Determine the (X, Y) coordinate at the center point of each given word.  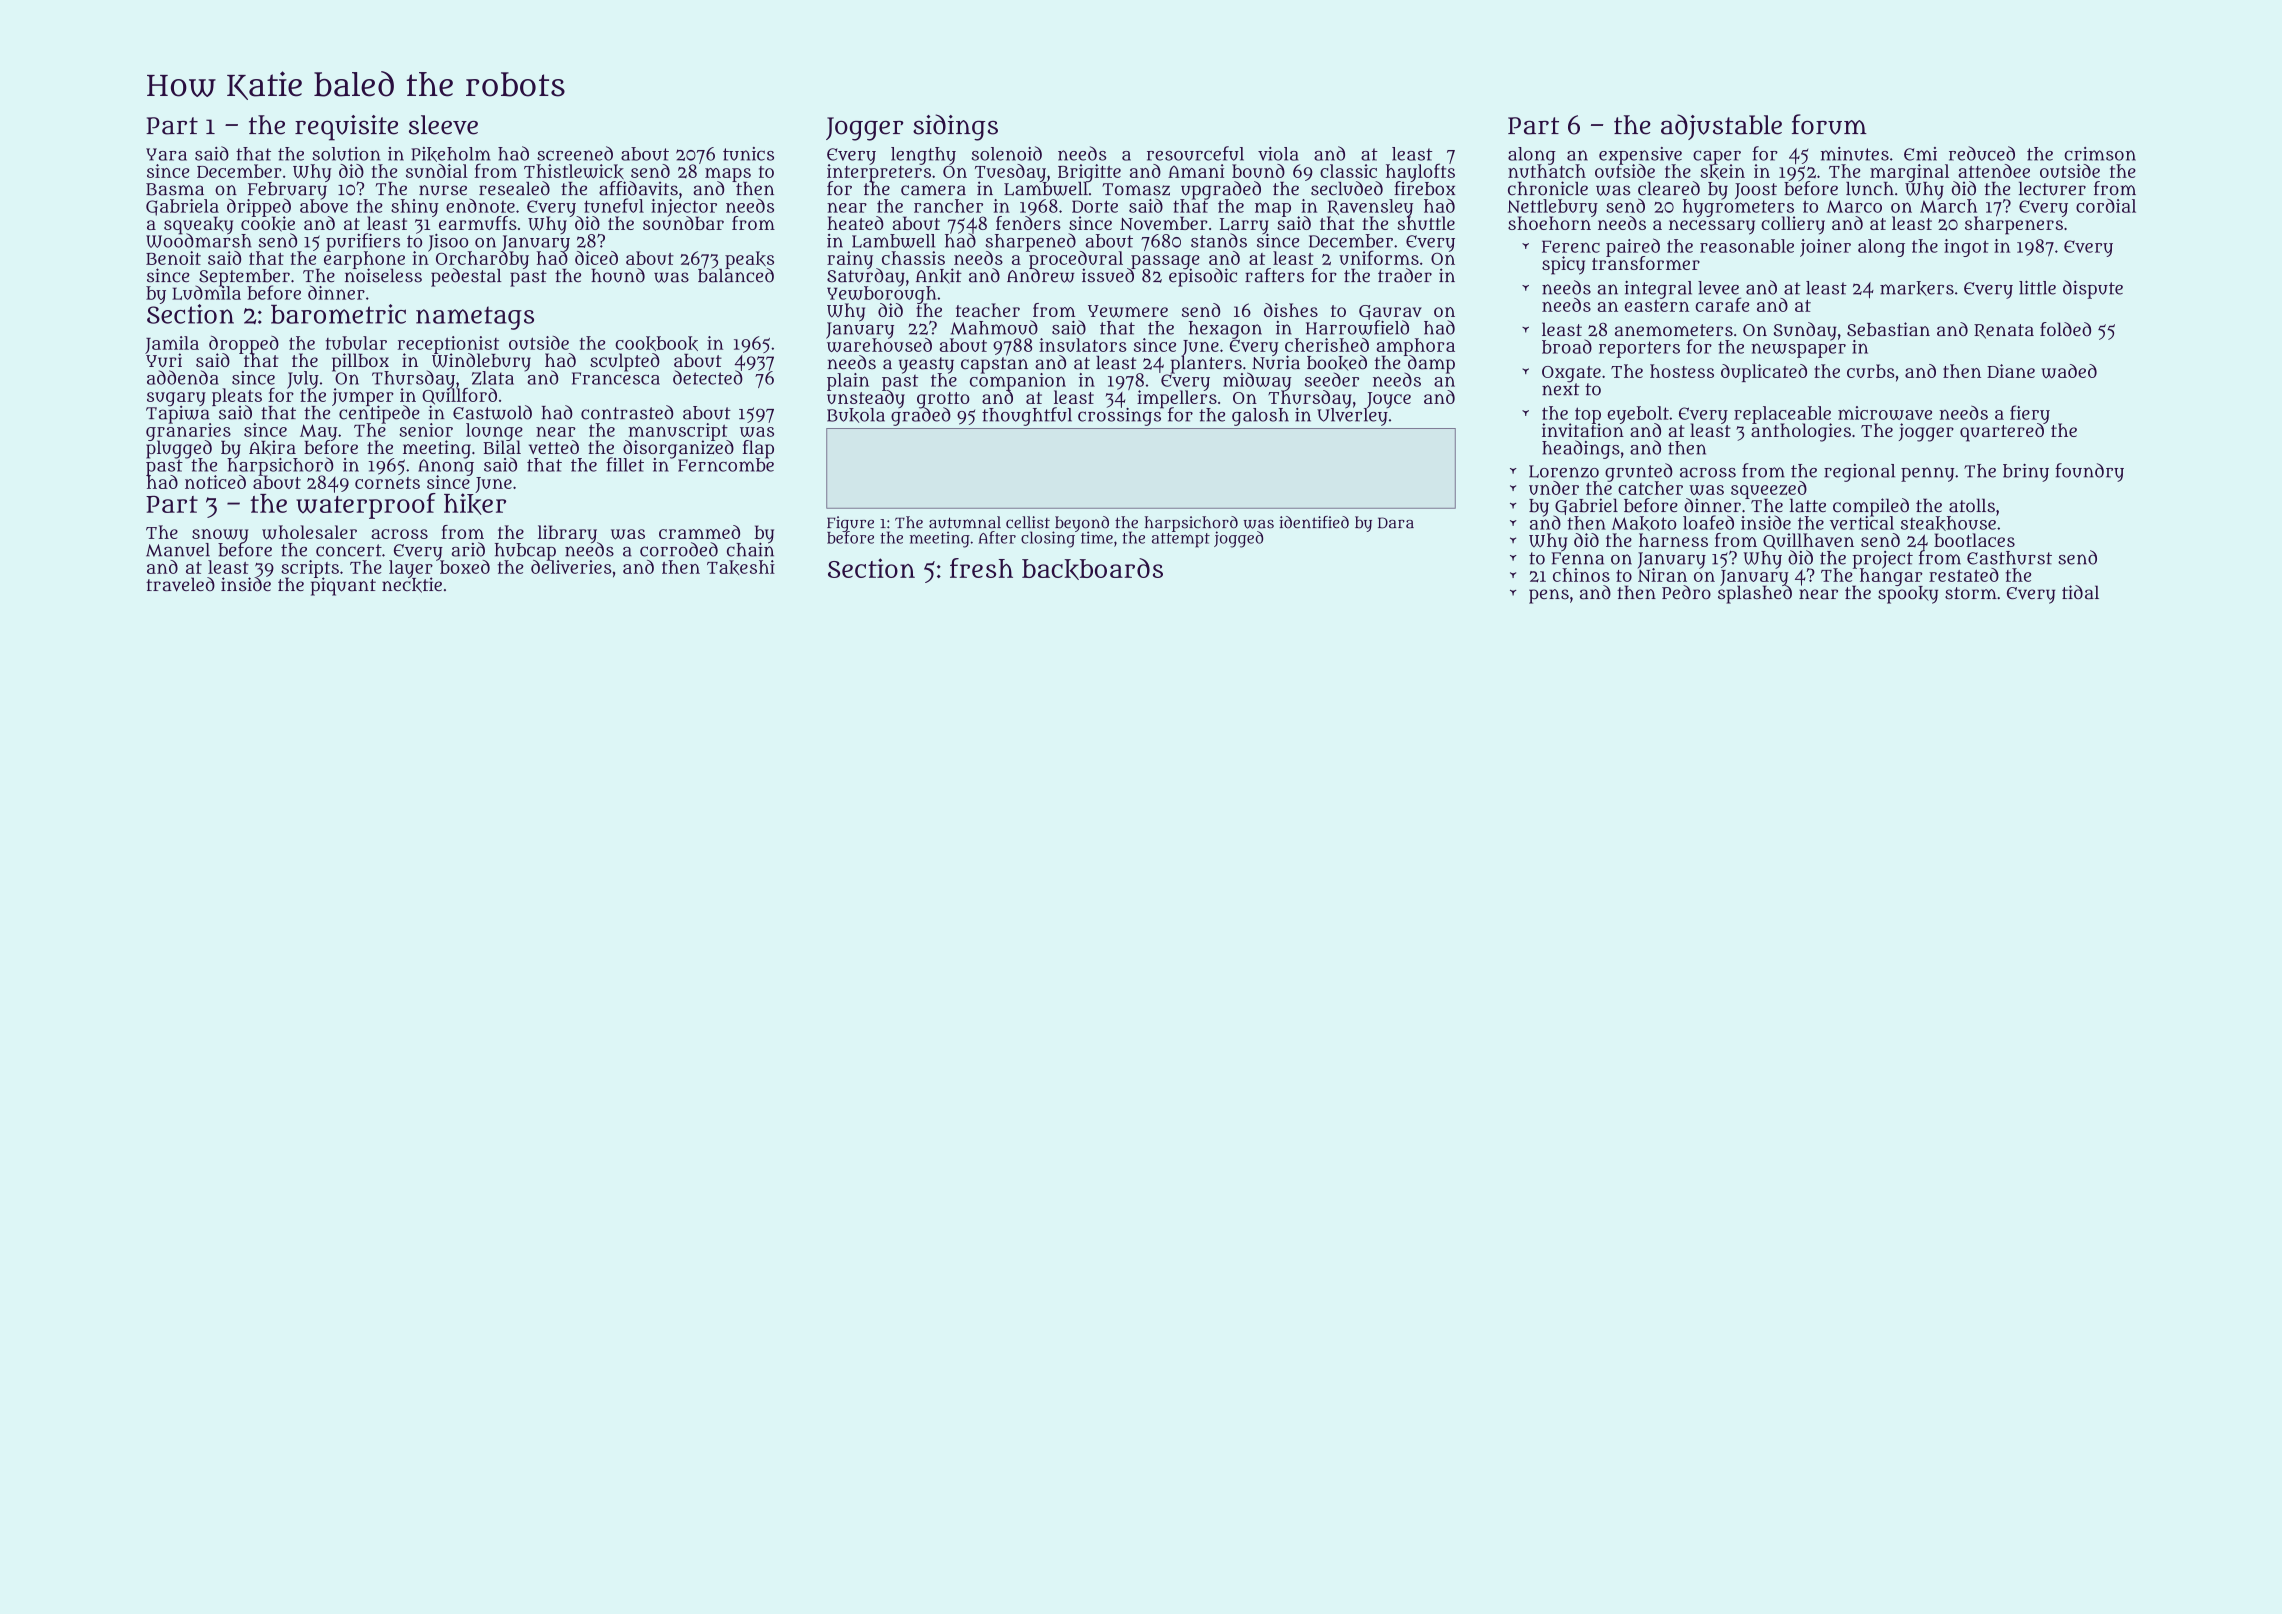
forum (1829, 124)
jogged (1238, 539)
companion (1018, 381)
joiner (1825, 248)
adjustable (1721, 127)
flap (758, 449)
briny (2026, 472)
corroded (679, 549)
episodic (1203, 278)
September (244, 277)
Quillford (459, 396)
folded (2065, 329)
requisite (346, 128)
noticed (215, 482)
